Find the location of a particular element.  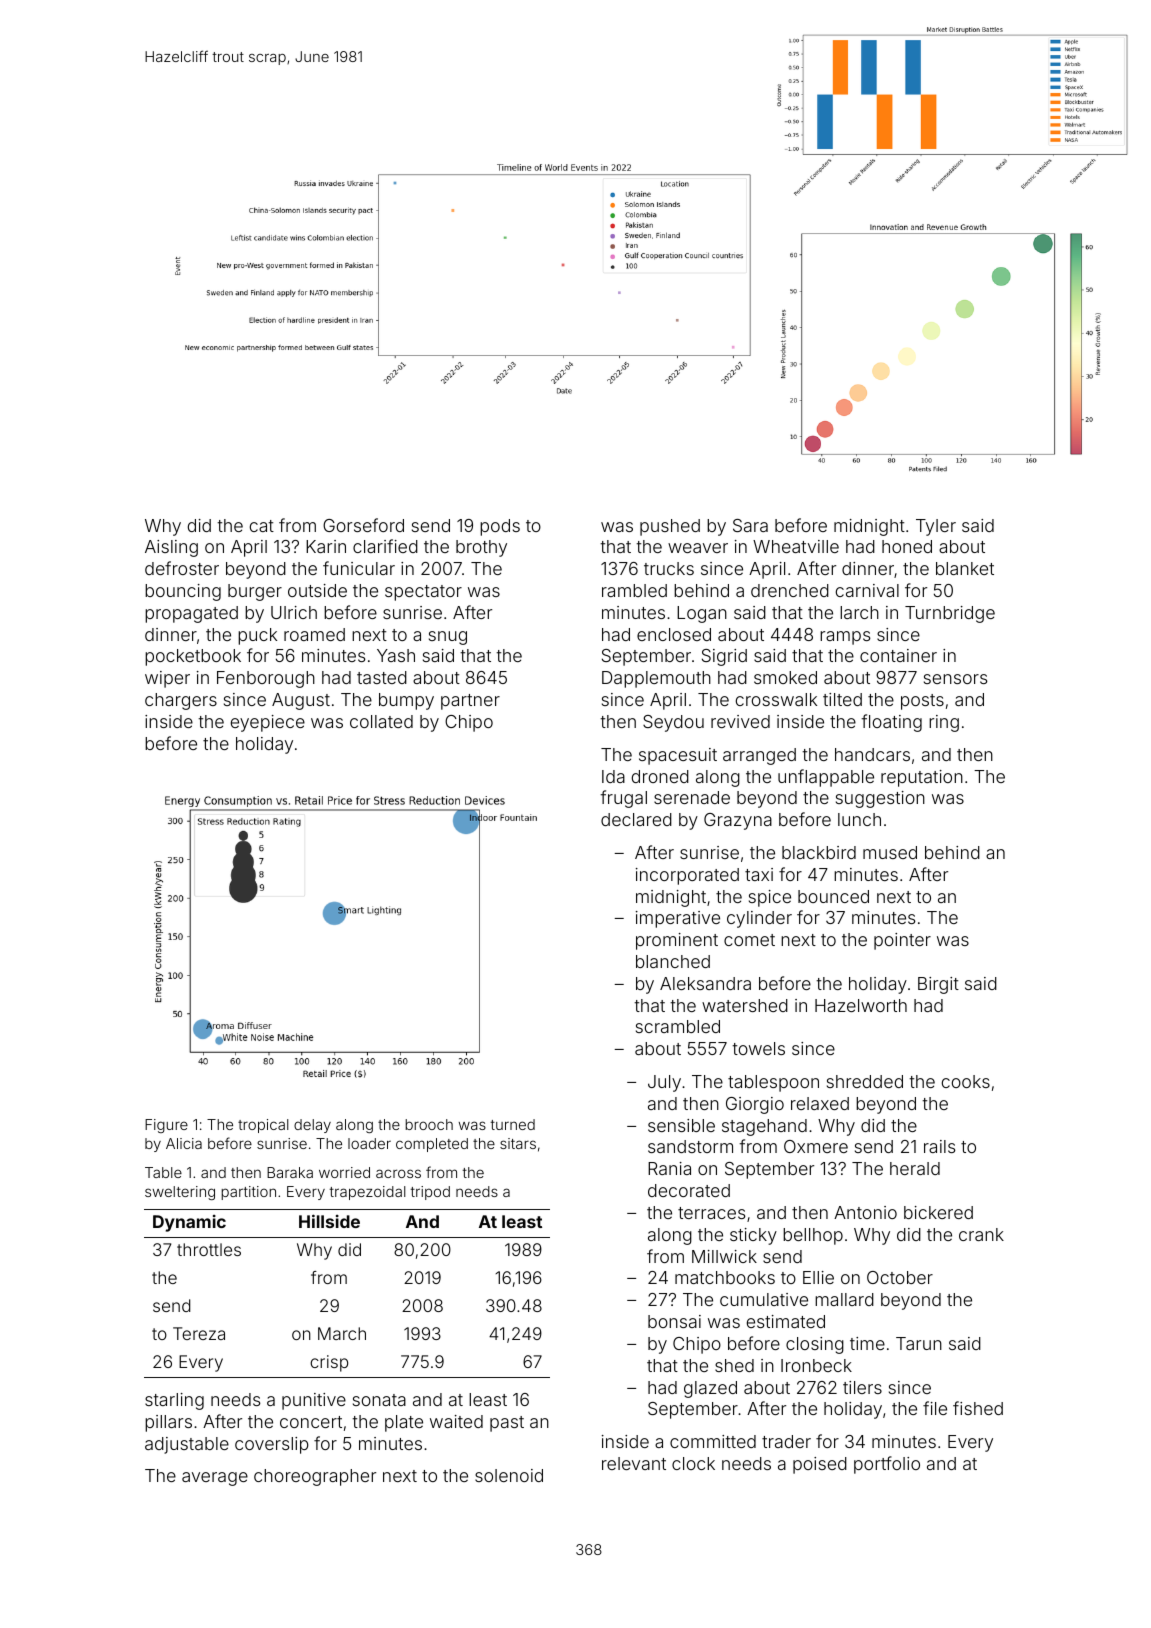

tropical is located at coordinates (263, 1126).
